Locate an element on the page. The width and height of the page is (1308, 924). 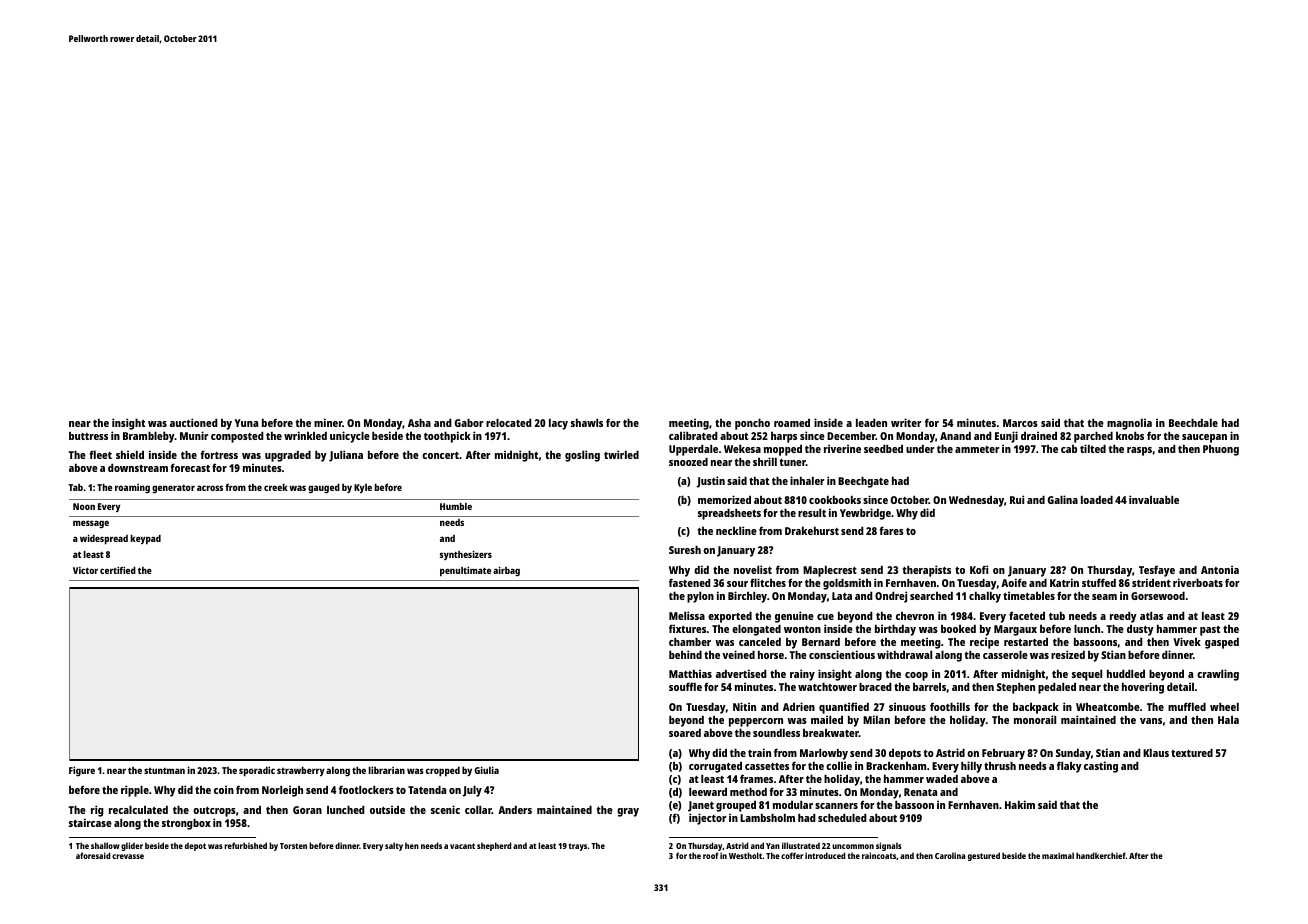
corrugated is located at coordinates (715, 767).
